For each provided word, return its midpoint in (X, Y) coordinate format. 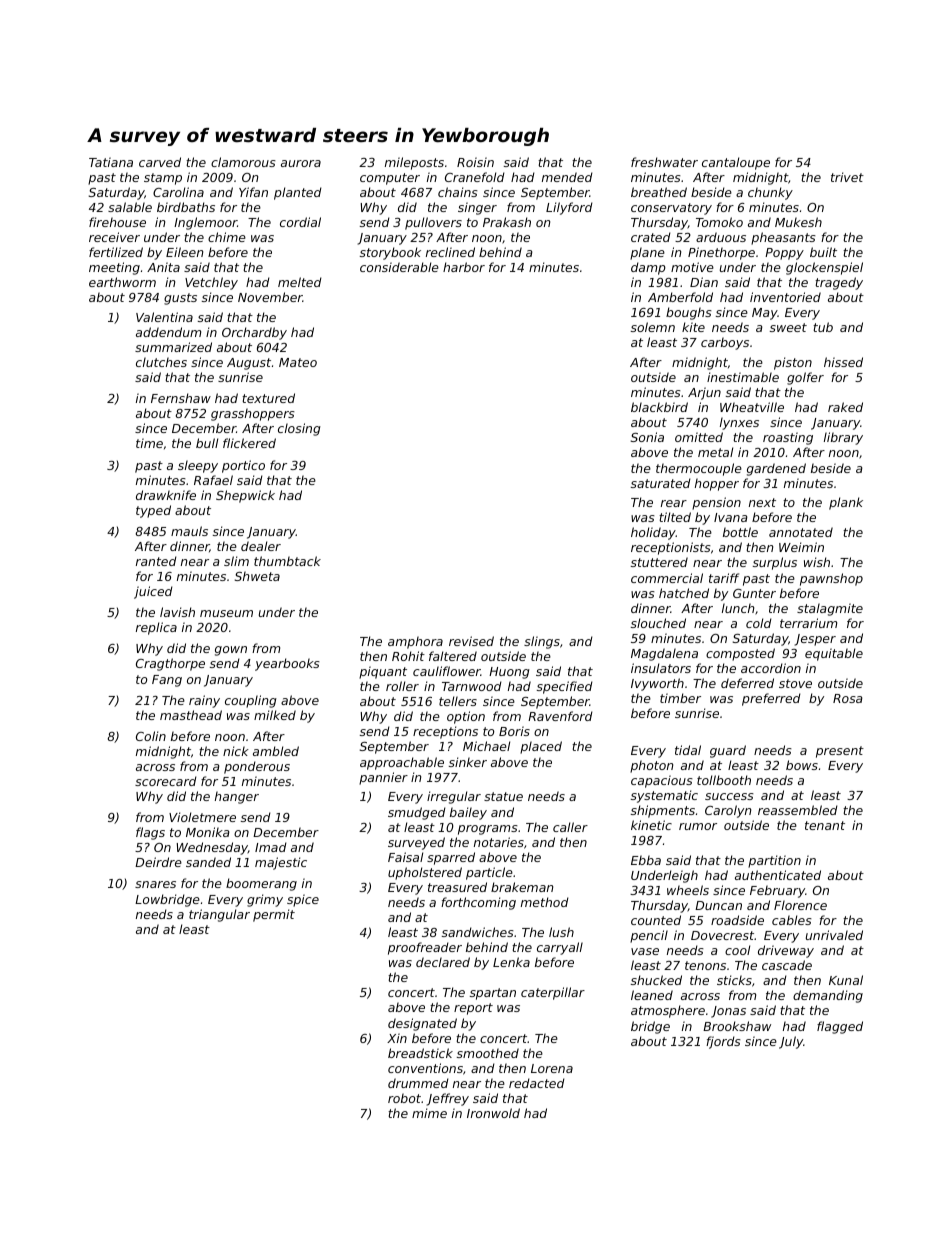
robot (404, 1098)
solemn (653, 327)
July (791, 1042)
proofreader (425, 948)
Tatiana (111, 162)
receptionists (671, 548)
